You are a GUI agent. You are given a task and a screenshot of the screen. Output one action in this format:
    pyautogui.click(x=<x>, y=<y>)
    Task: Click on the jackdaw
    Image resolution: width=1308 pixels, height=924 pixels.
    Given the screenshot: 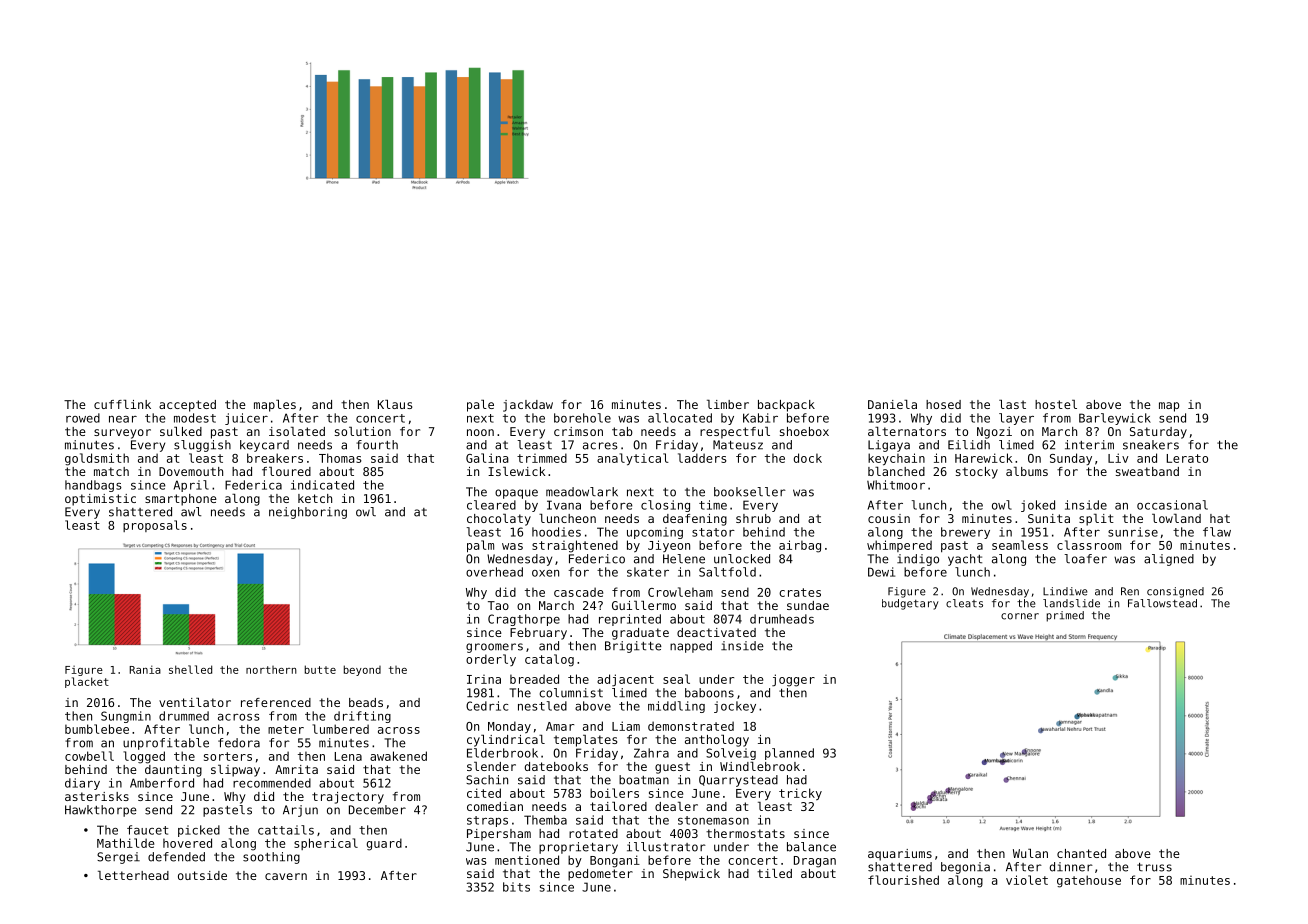 What is the action you would take?
    pyautogui.click(x=528, y=406)
